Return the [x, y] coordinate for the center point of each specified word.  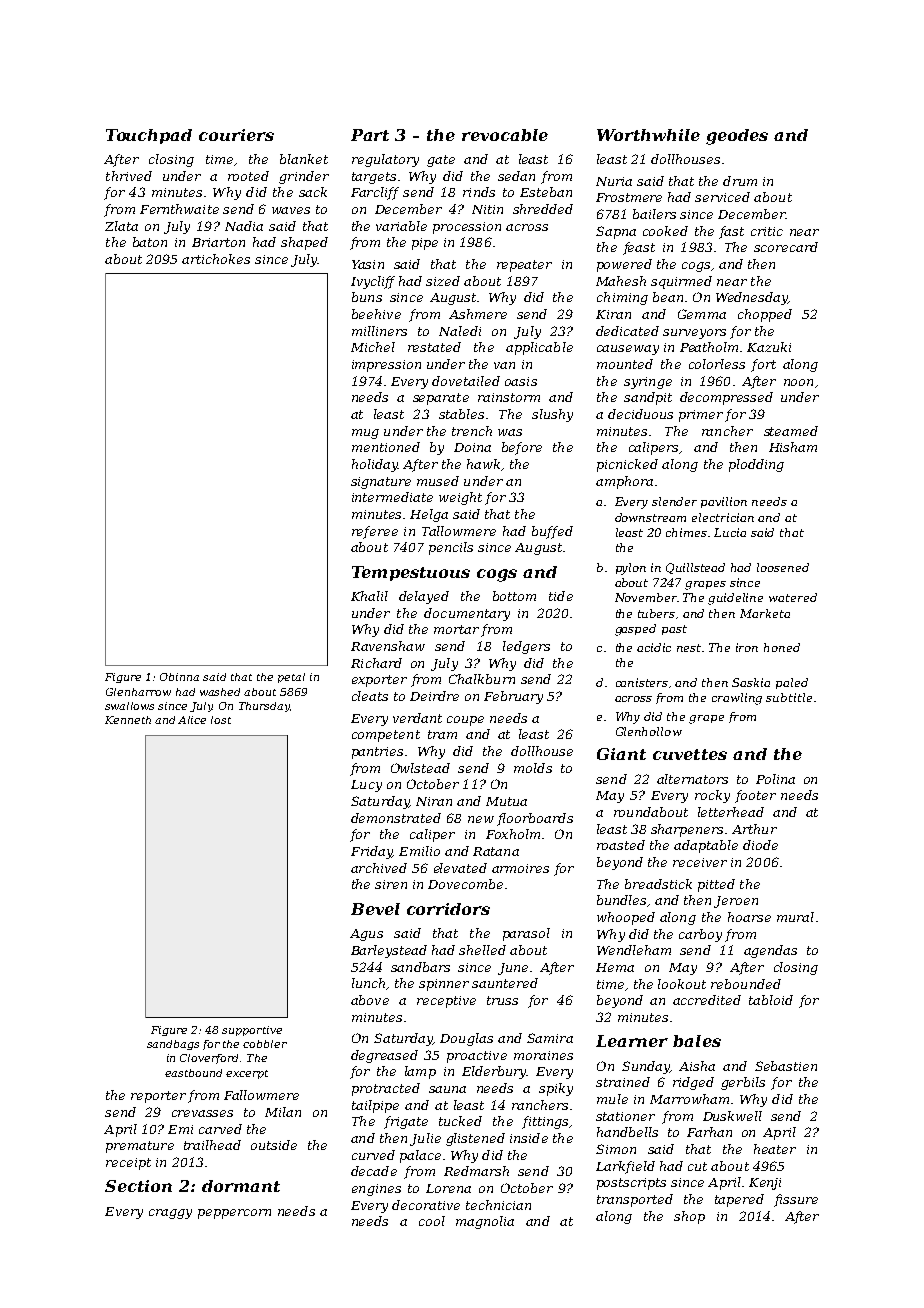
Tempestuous [411, 573]
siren [391, 884]
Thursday [264, 707]
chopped [765, 315]
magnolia [485, 1222]
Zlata [121, 226]
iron [747, 647]
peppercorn [234, 1214]
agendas [770, 951]
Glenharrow [138, 692]
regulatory [385, 160]
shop [689, 1217]
